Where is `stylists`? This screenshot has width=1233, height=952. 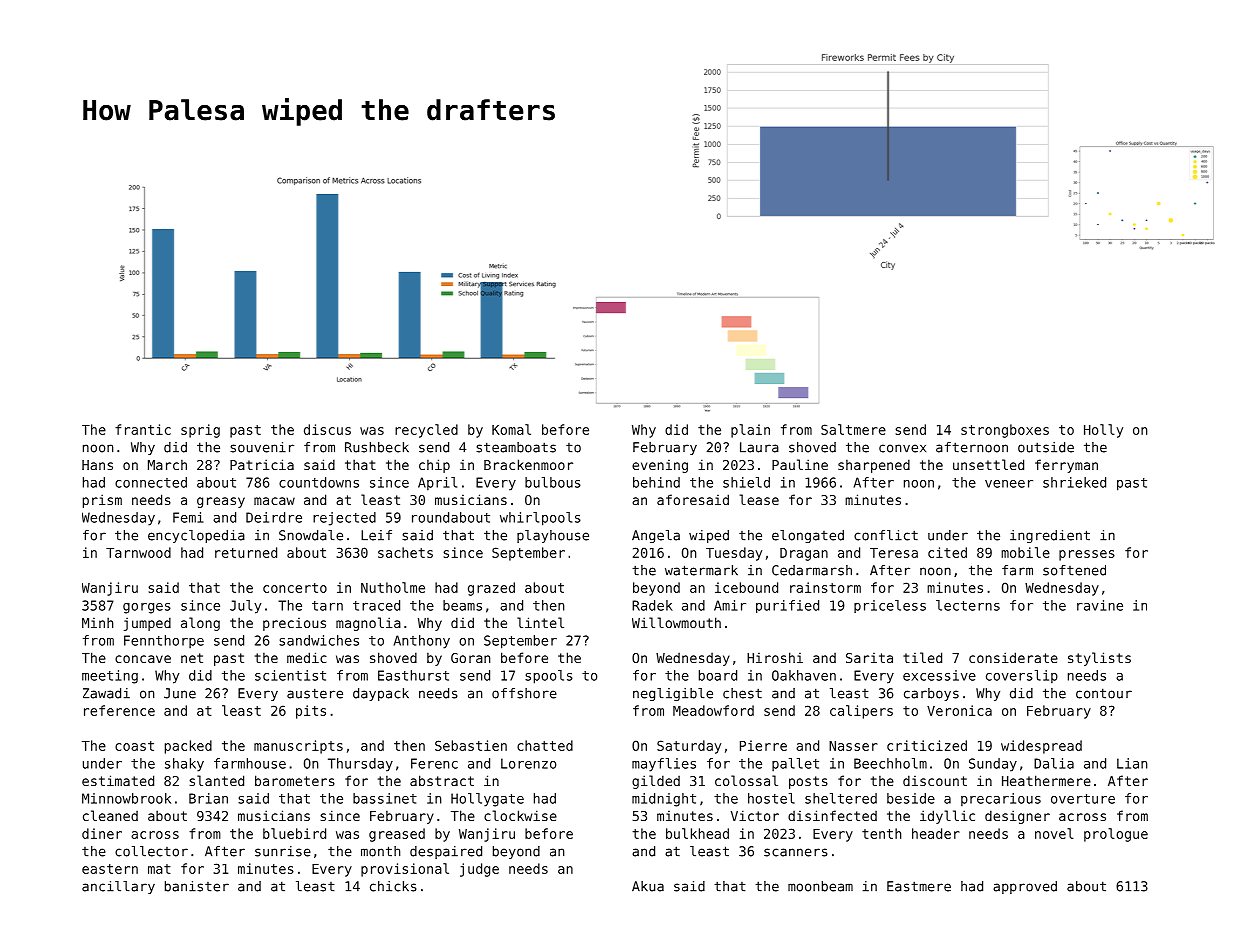 stylists is located at coordinates (1099, 659).
